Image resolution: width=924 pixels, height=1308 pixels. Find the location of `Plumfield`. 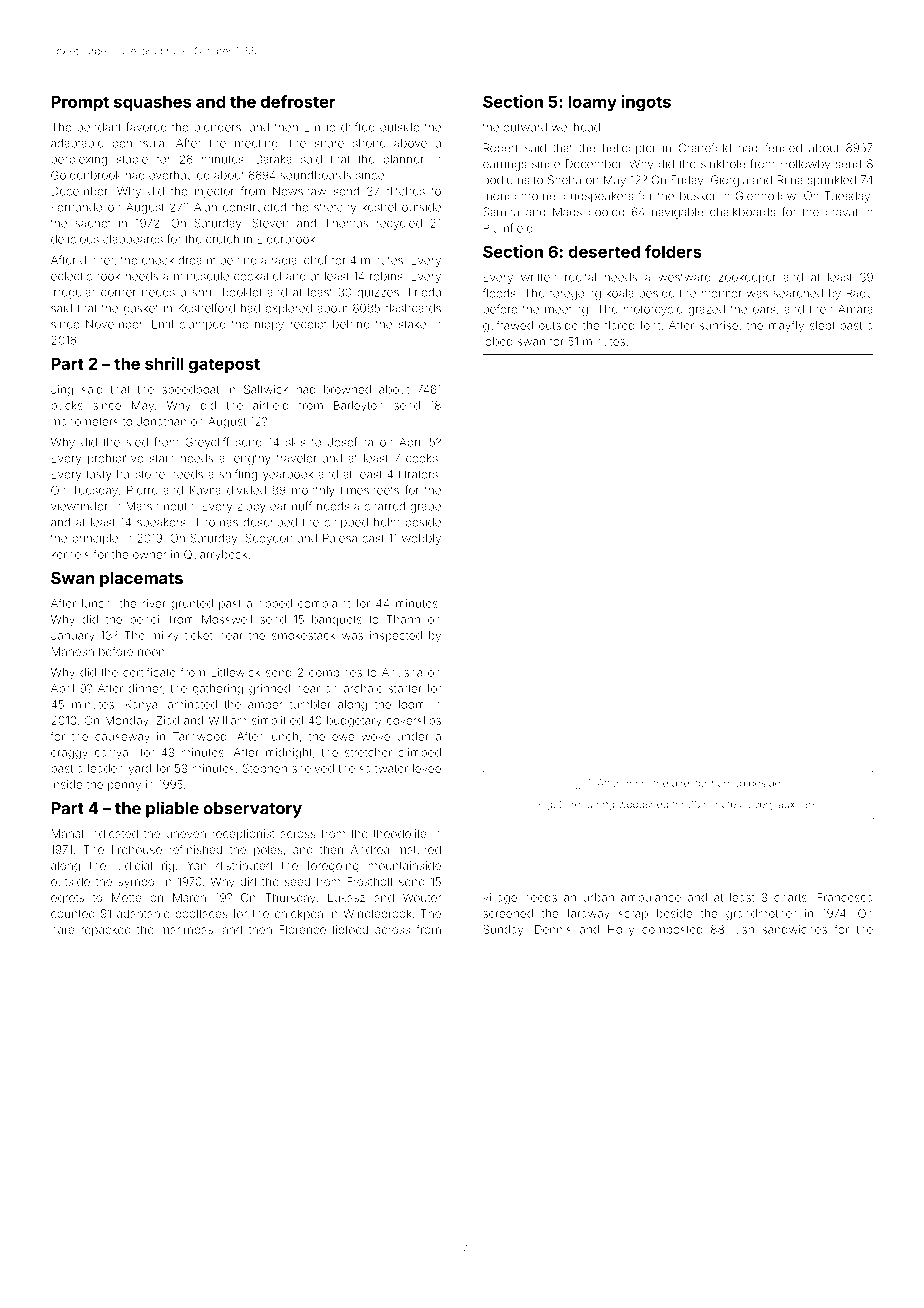

Plumfield is located at coordinates (508, 228).
